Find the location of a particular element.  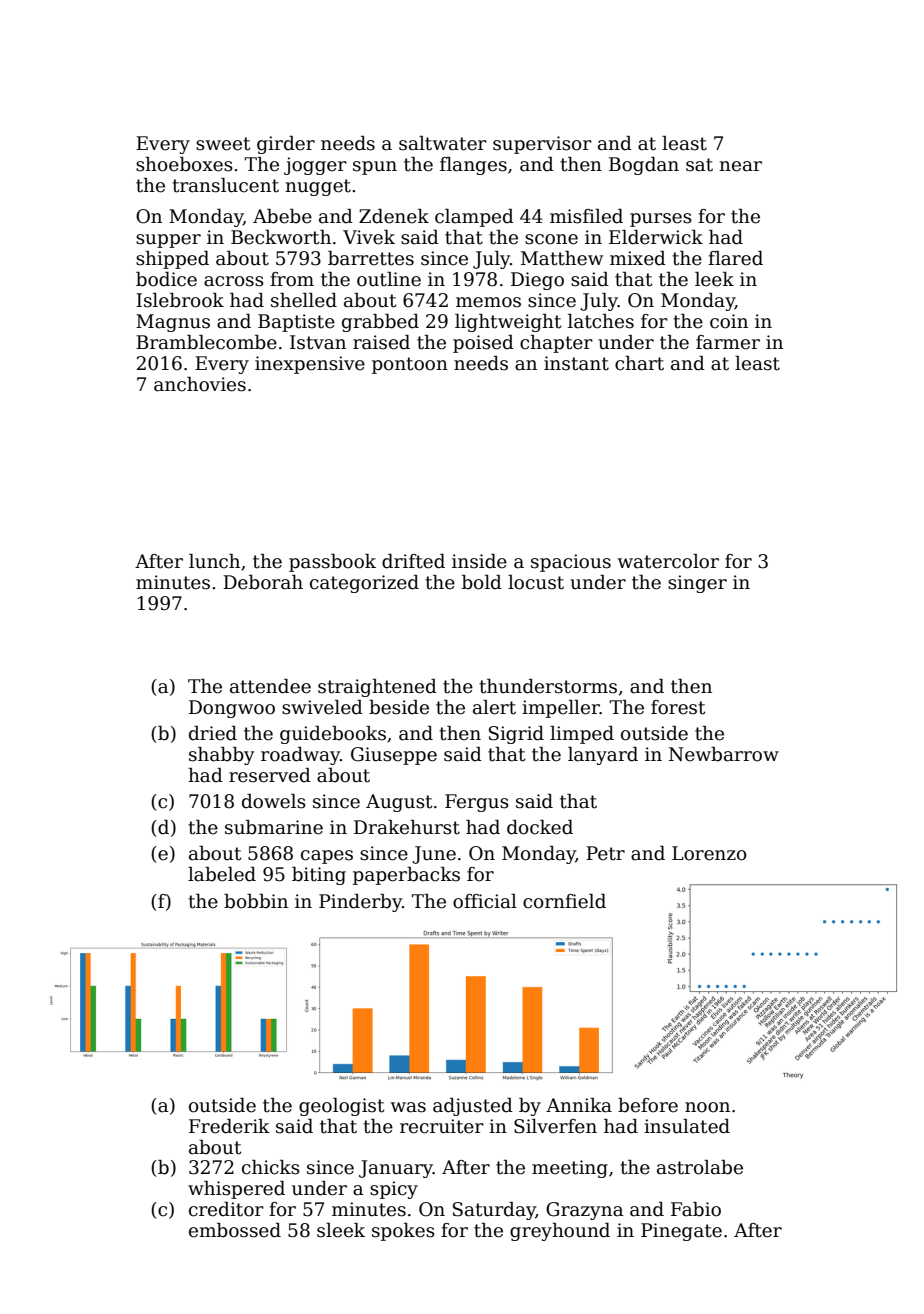

cornfield is located at coordinates (564, 901).
